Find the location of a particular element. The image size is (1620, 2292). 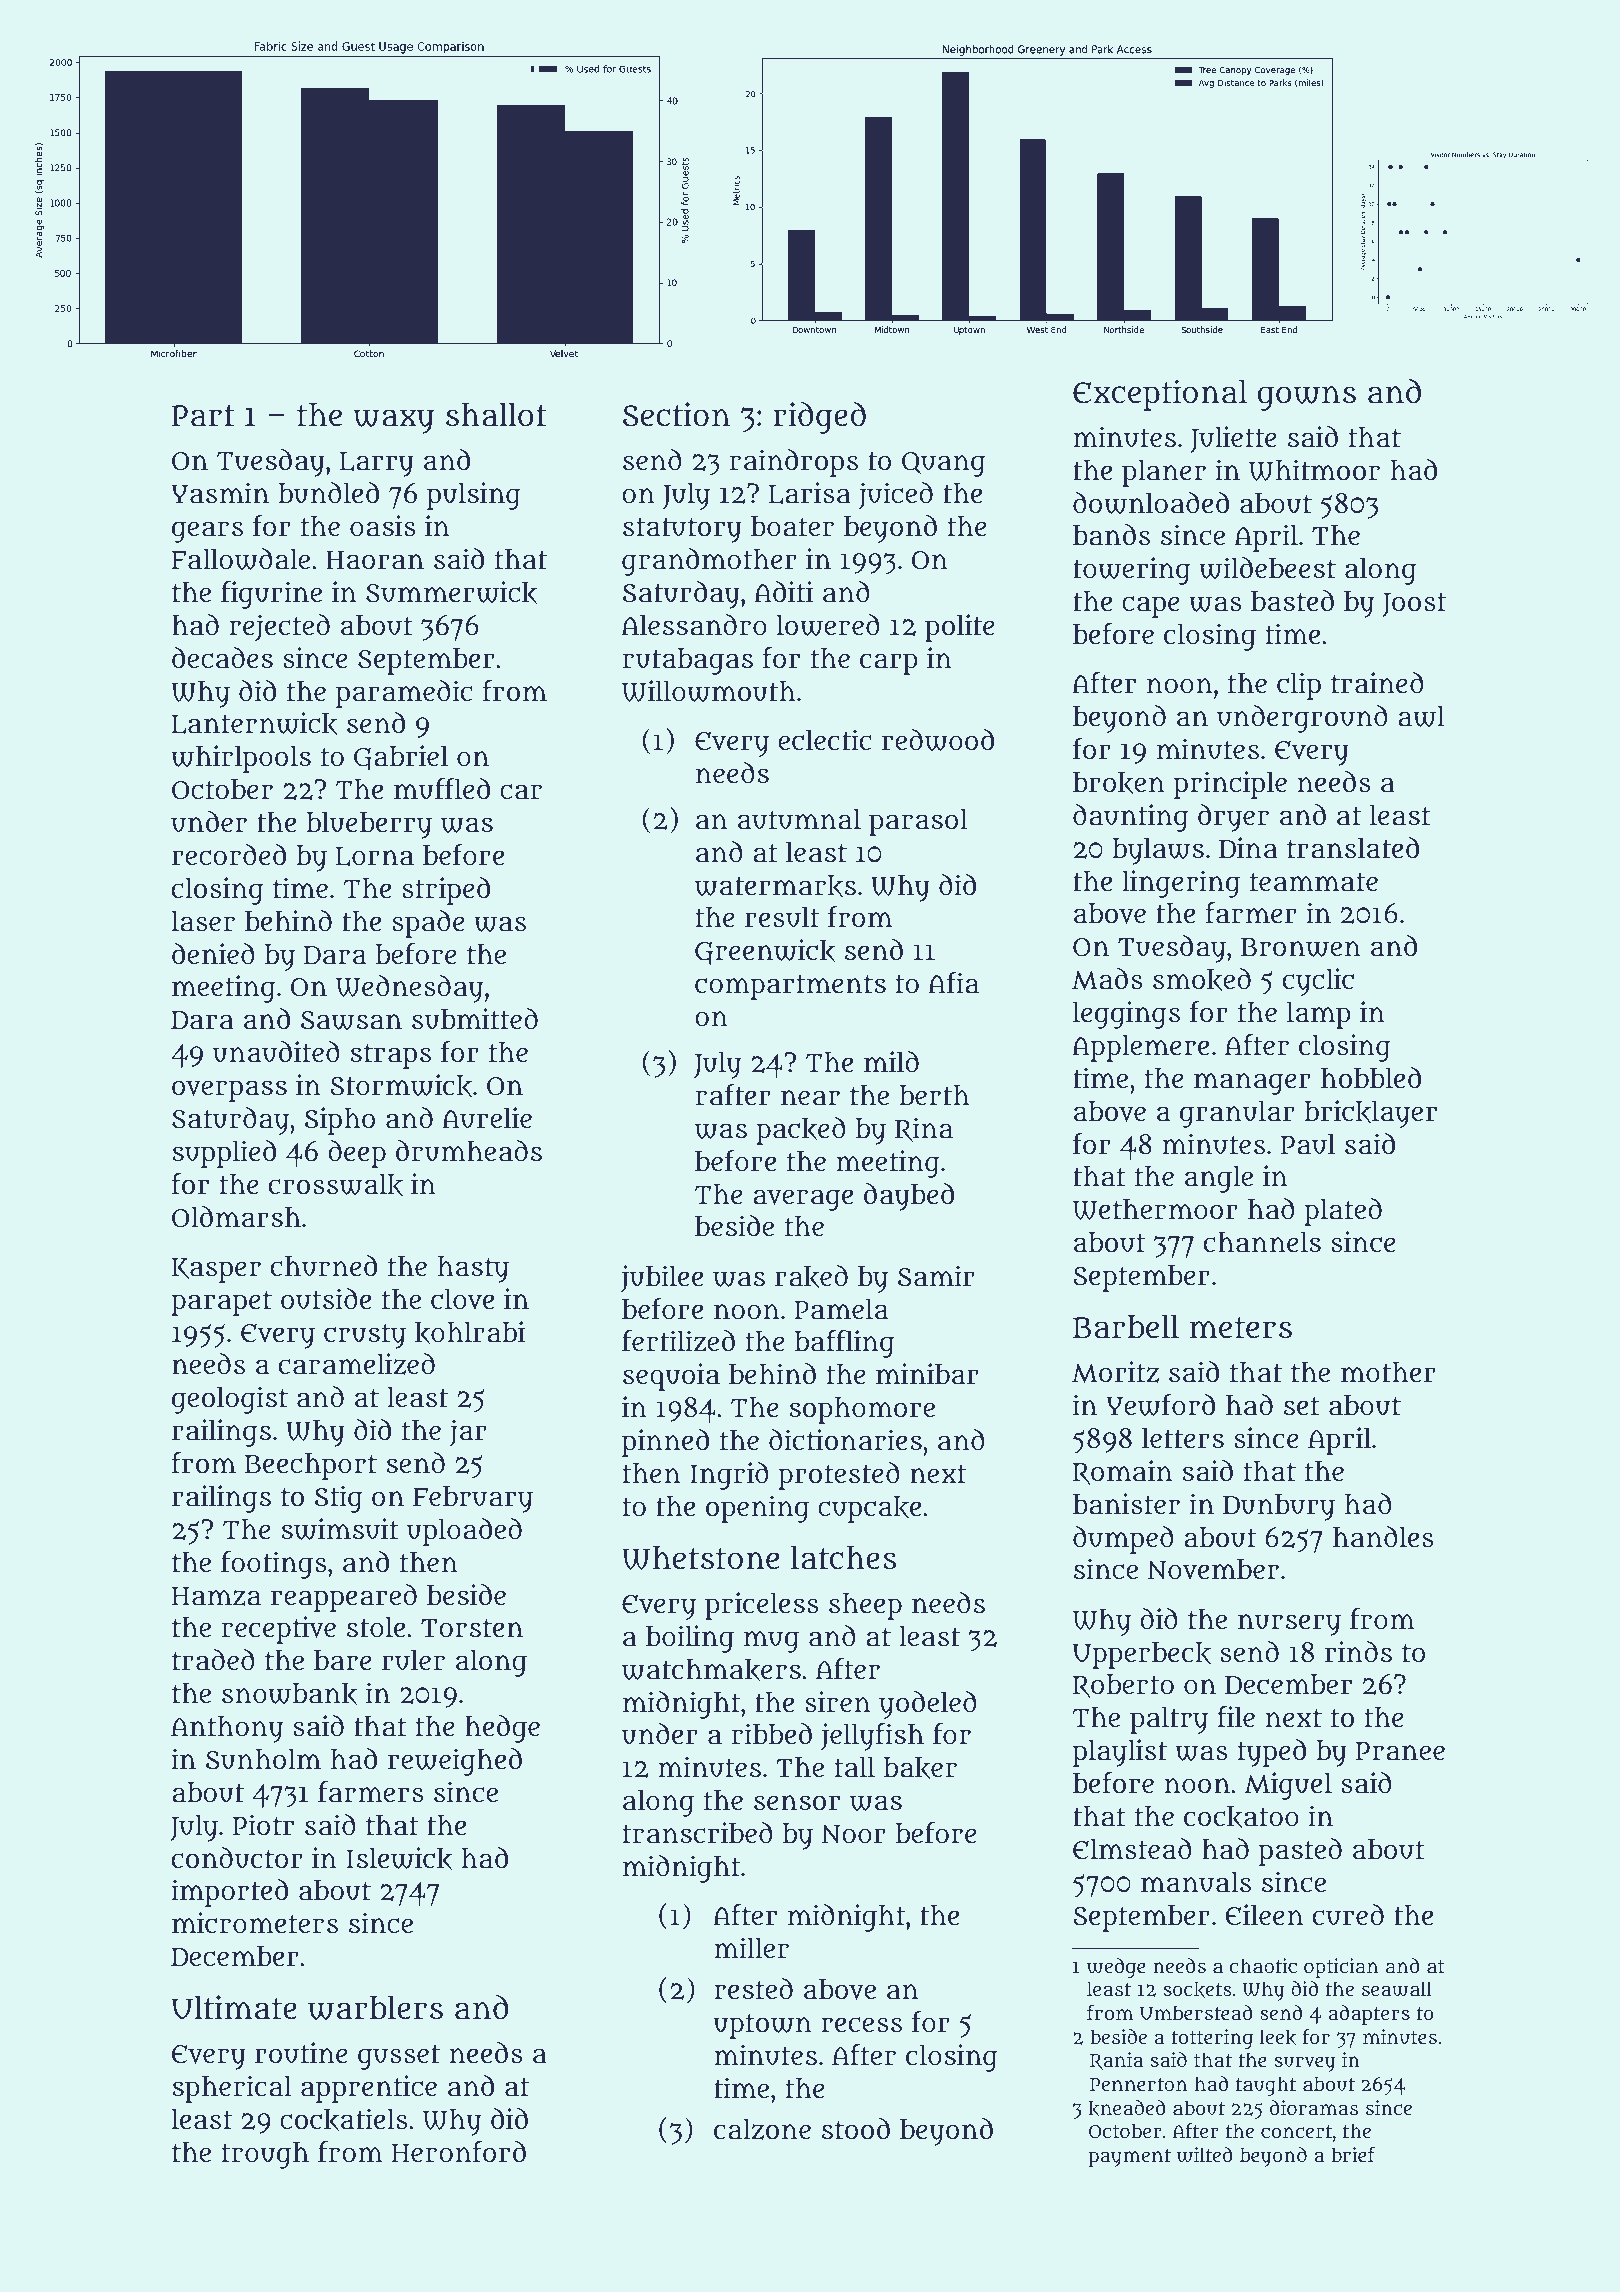

survey is located at coordinates (1305, 2064).
